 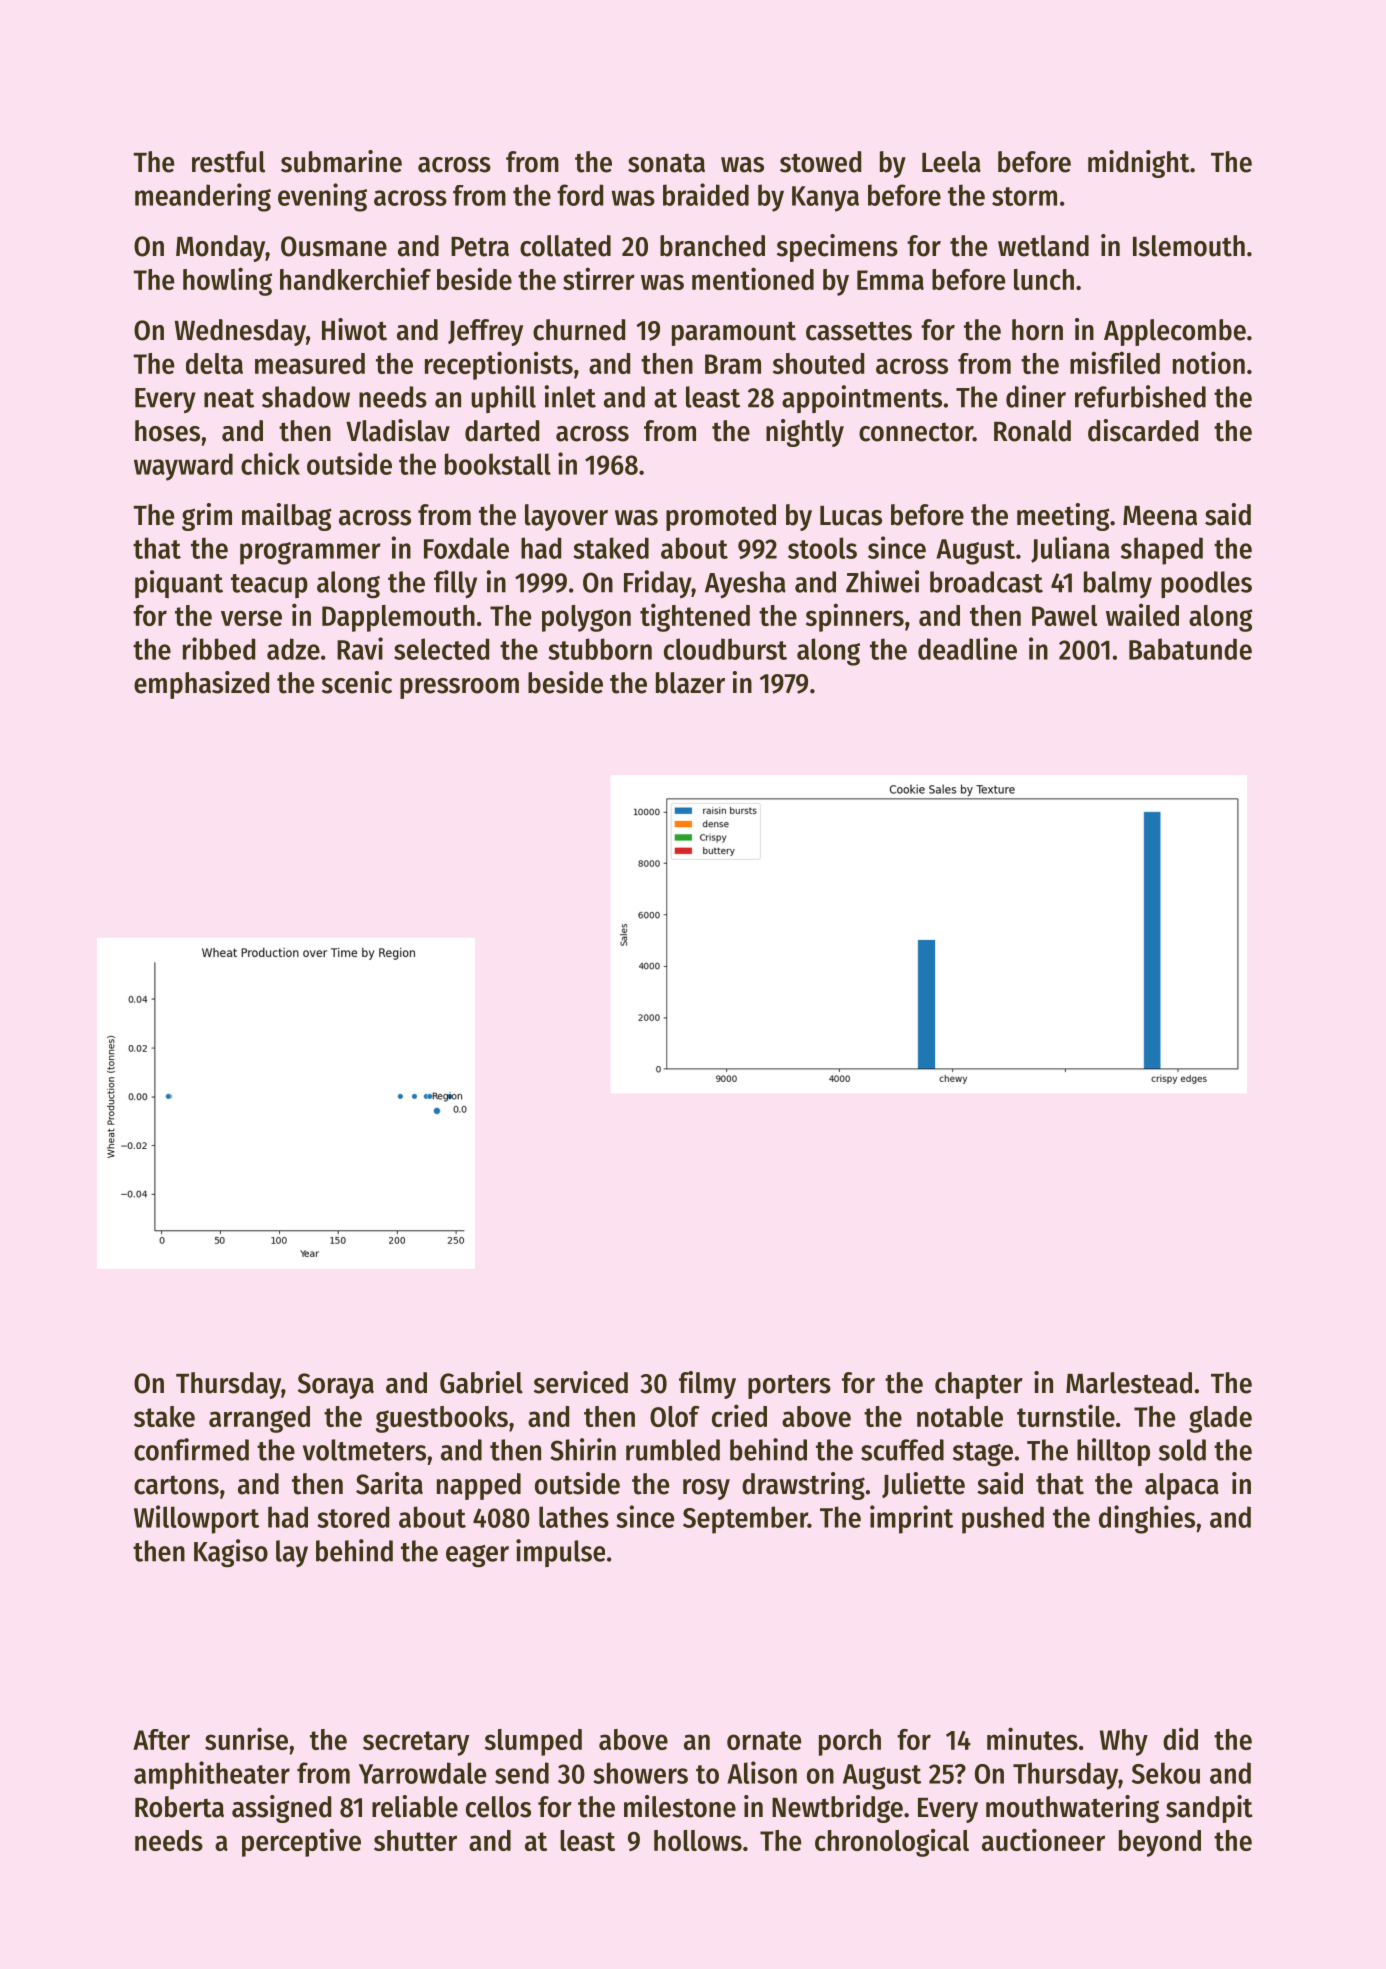 What do you see at coordinates (341, 161) in the image?
I see `submarine` at bounding box center [341, 161].
